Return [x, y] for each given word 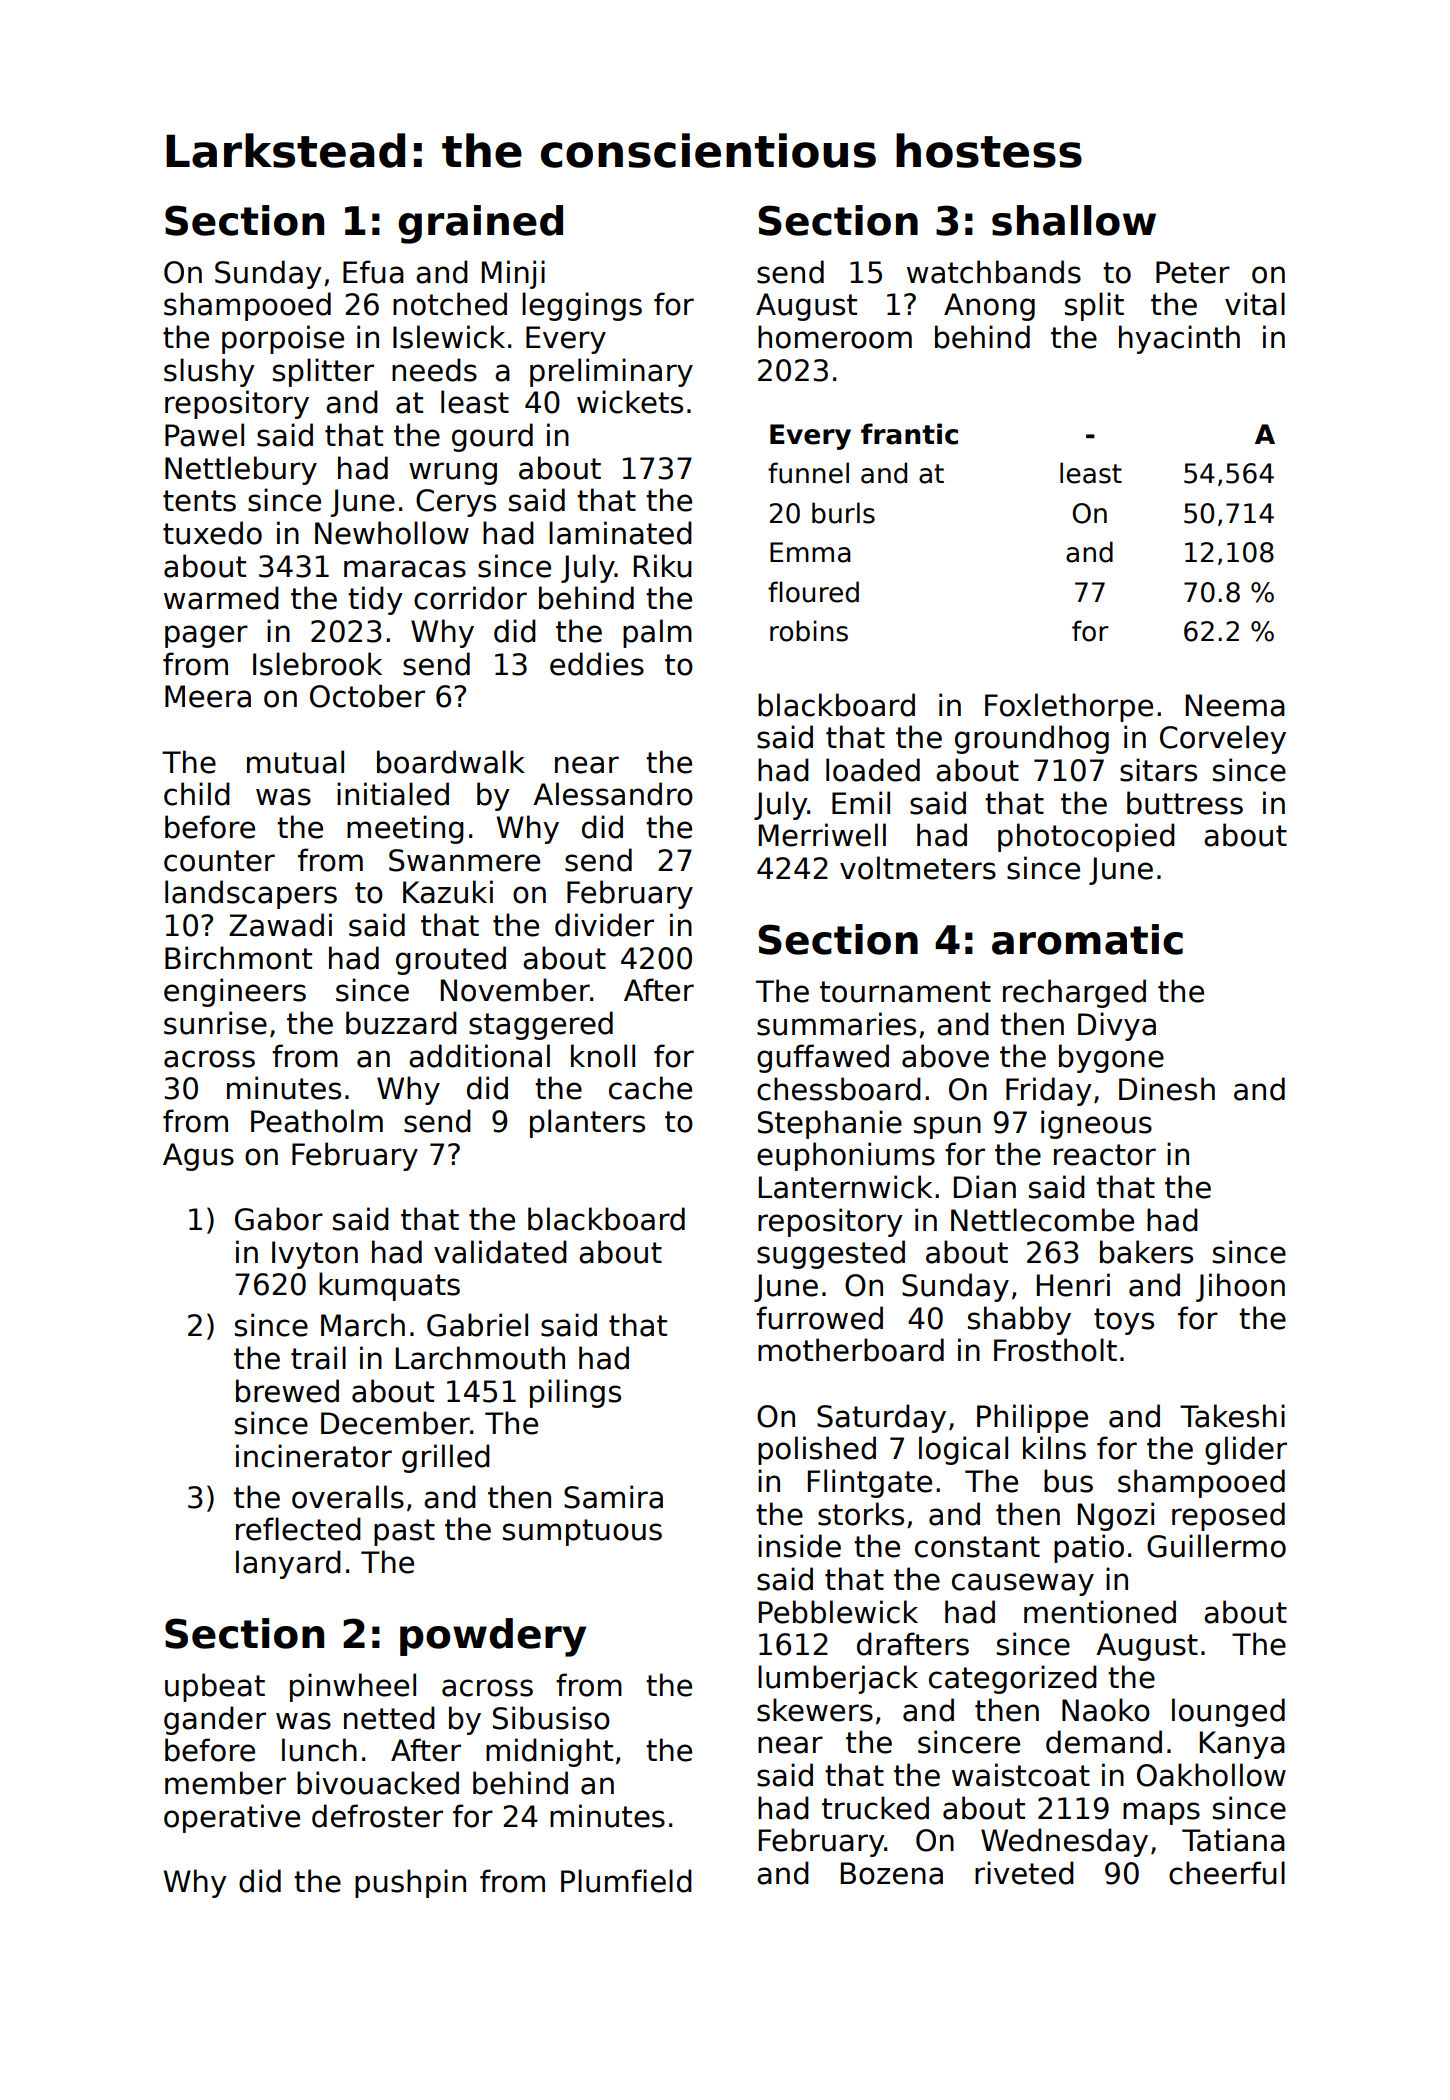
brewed [287, 1391]
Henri [1073, 1285]
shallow [1074, 220]
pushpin [410, 1883]
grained [480, 224]
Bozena [892, 1873]
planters [587, 1123]
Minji [513, 274]
